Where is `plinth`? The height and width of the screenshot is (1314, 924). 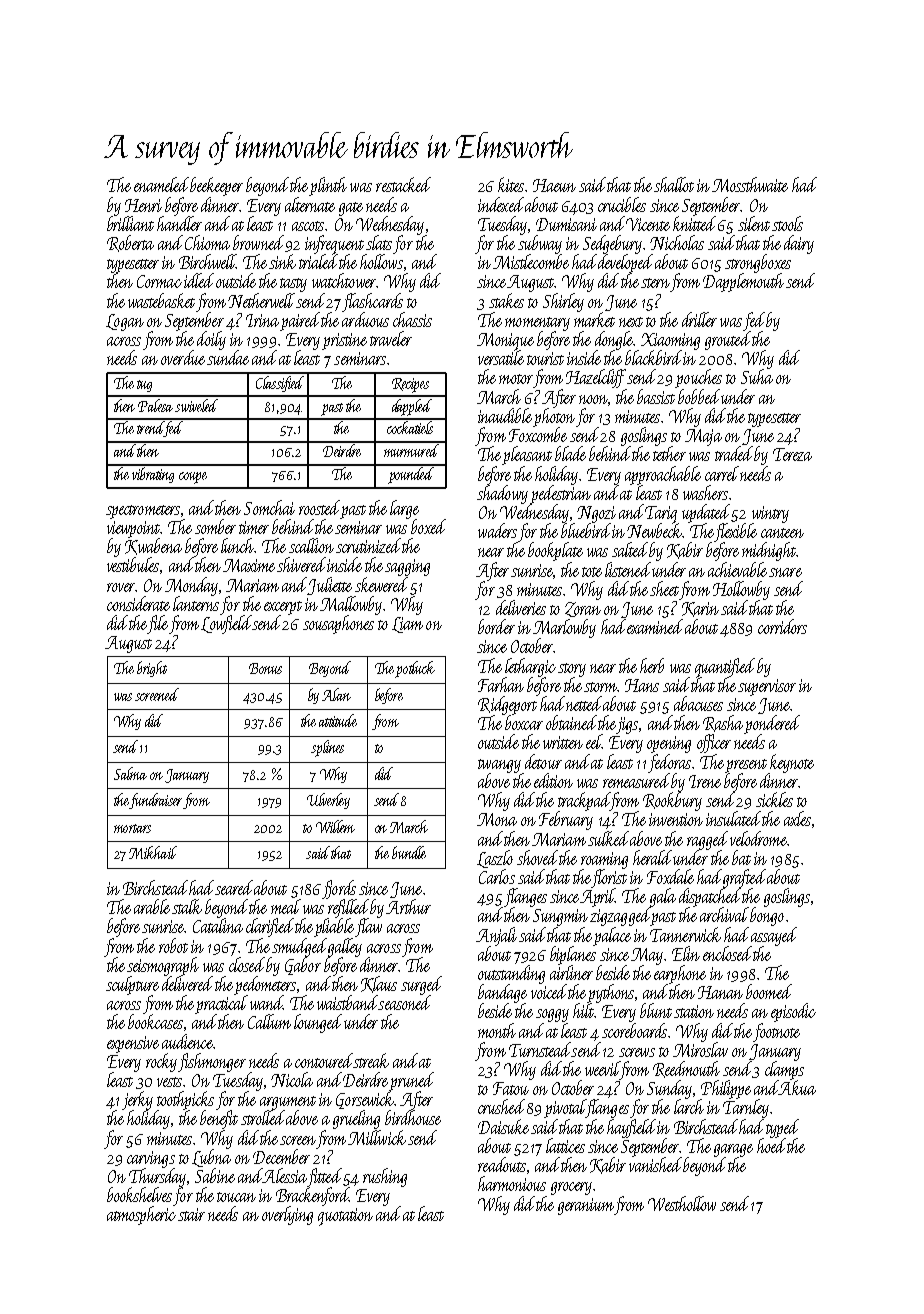
plinth is located at coordinates (328, 186).
